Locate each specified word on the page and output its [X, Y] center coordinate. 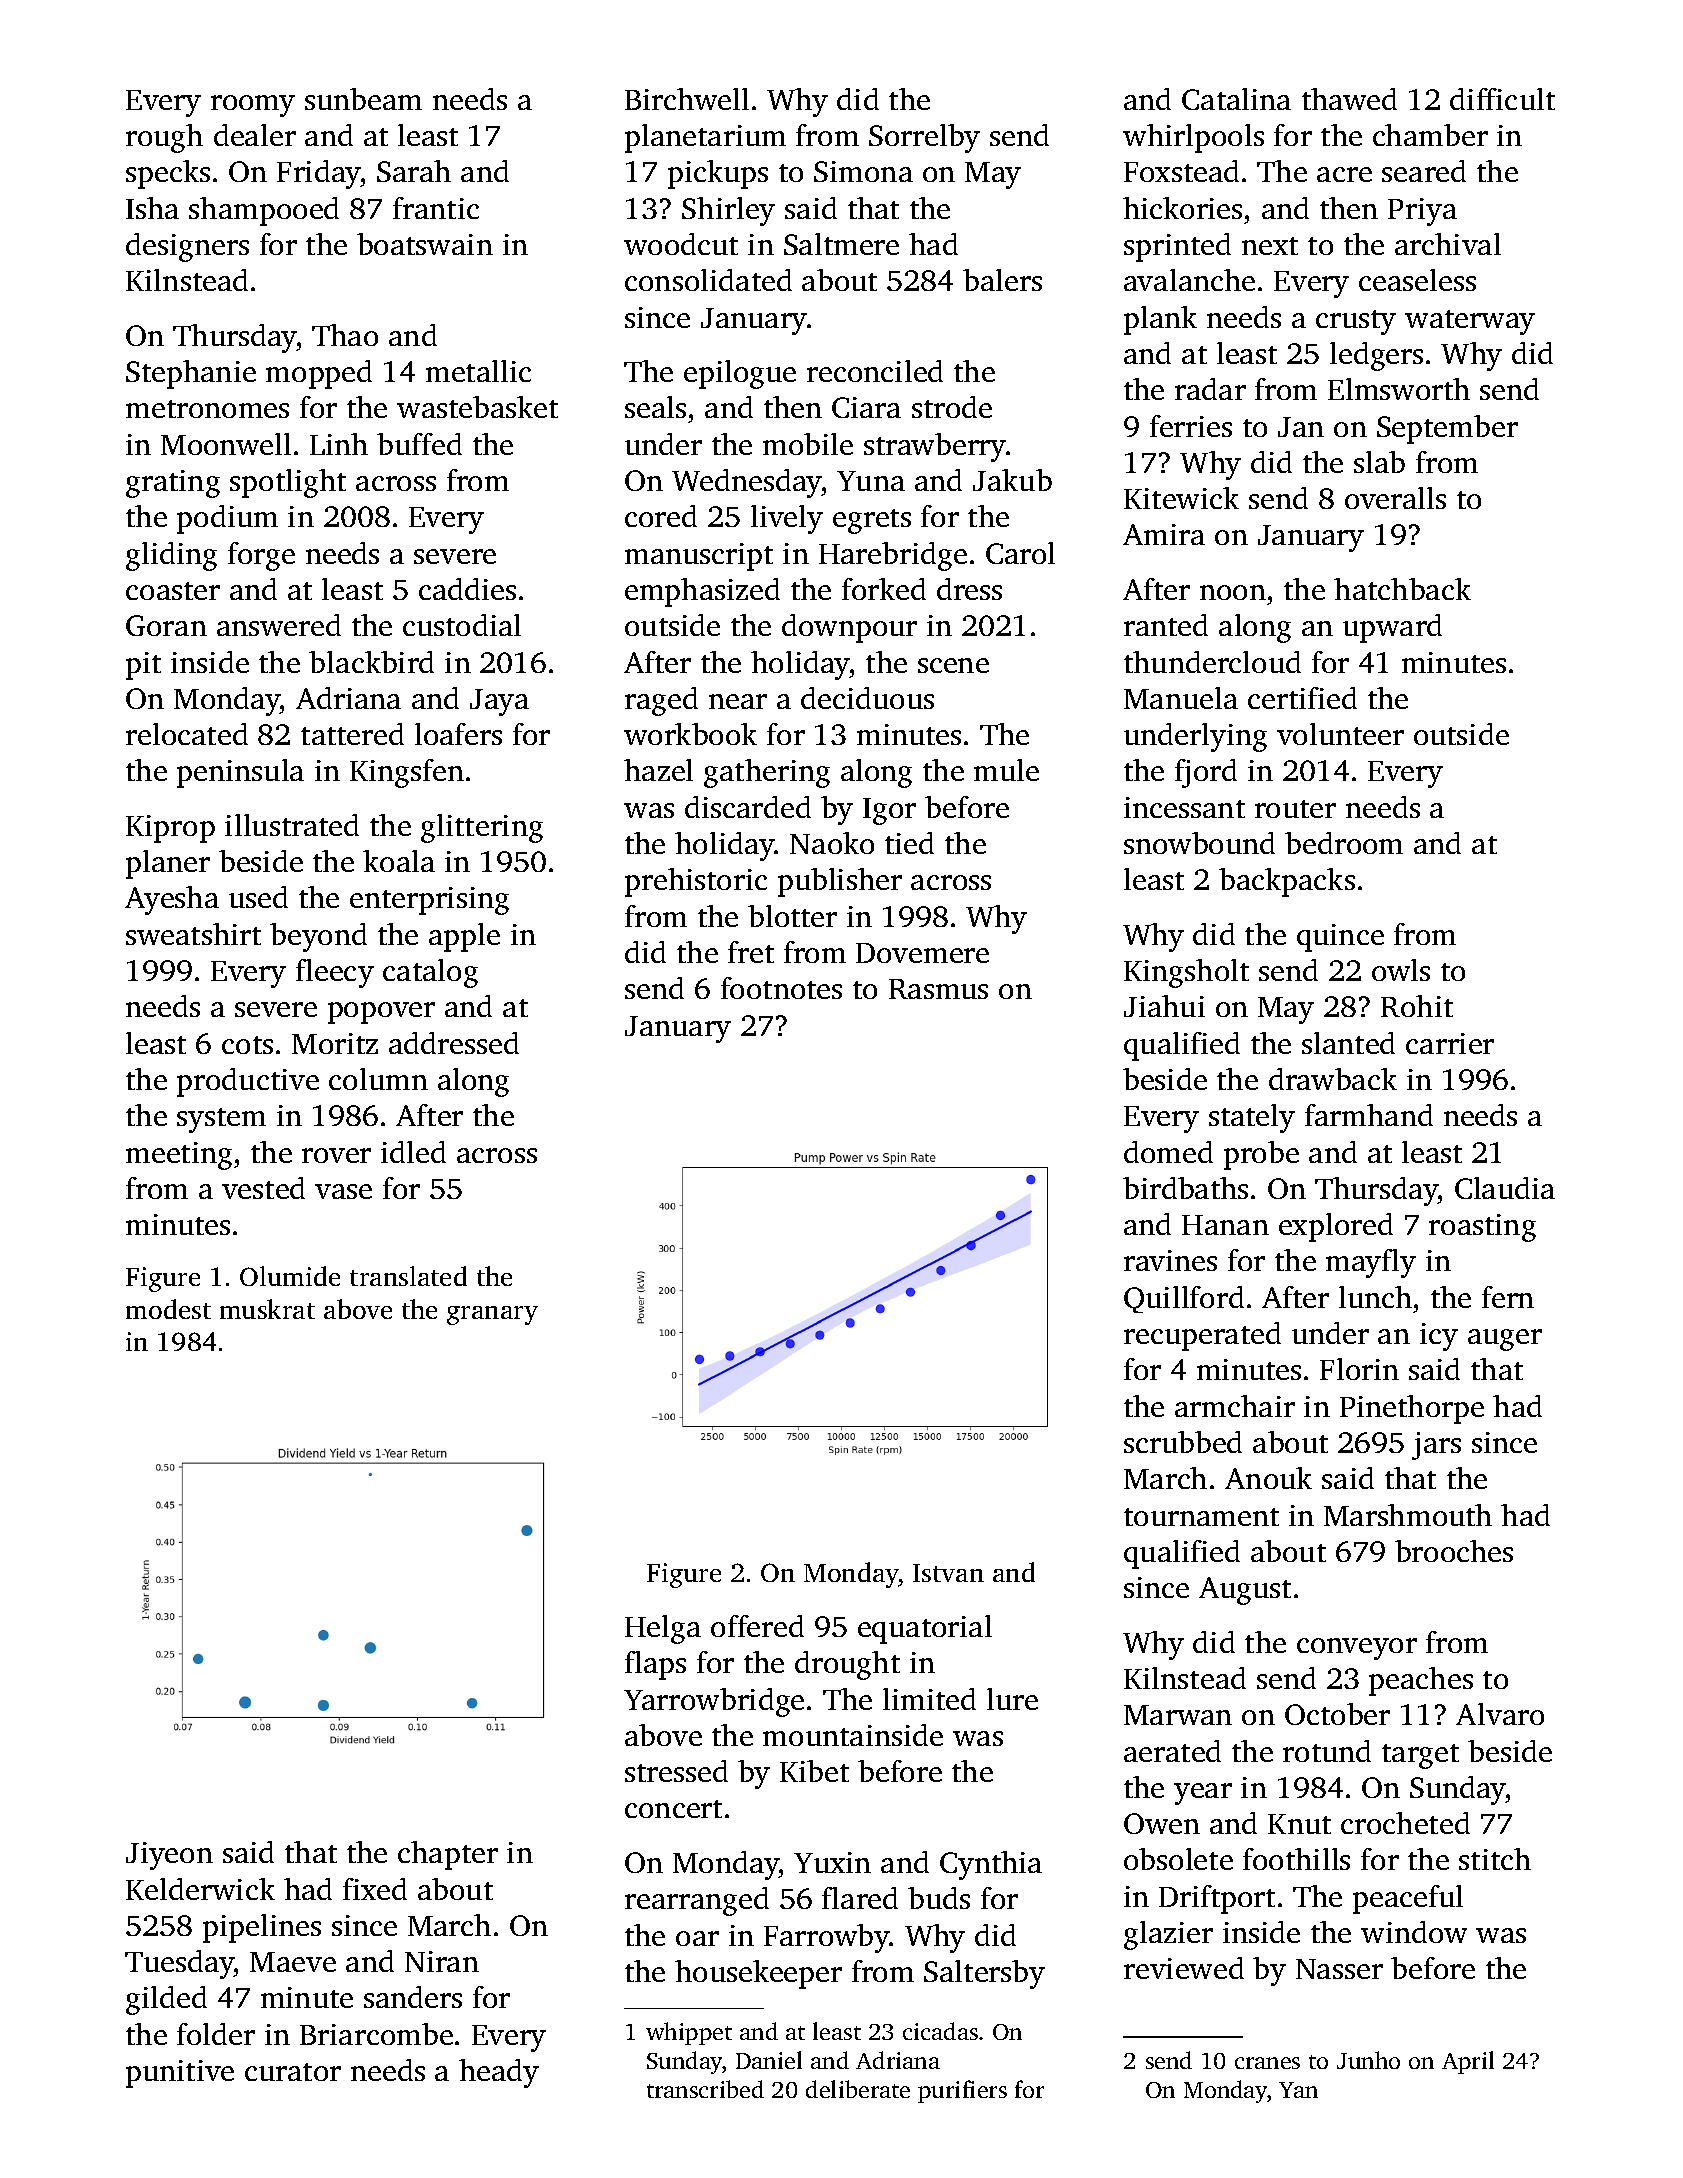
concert [673, 1809]
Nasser [1339, 1969]
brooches [1454, 1551]
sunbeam [363, 99]
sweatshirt [193, 934]
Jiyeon [169, 1856]
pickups [718, 174]
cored [661, 516]
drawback [1333, 1079]
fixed [375, 1889]
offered [757, 1626]
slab [1379, 462]
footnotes [781, 988]
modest [168, 1309]
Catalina [1236, 99]
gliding [171, 556]
